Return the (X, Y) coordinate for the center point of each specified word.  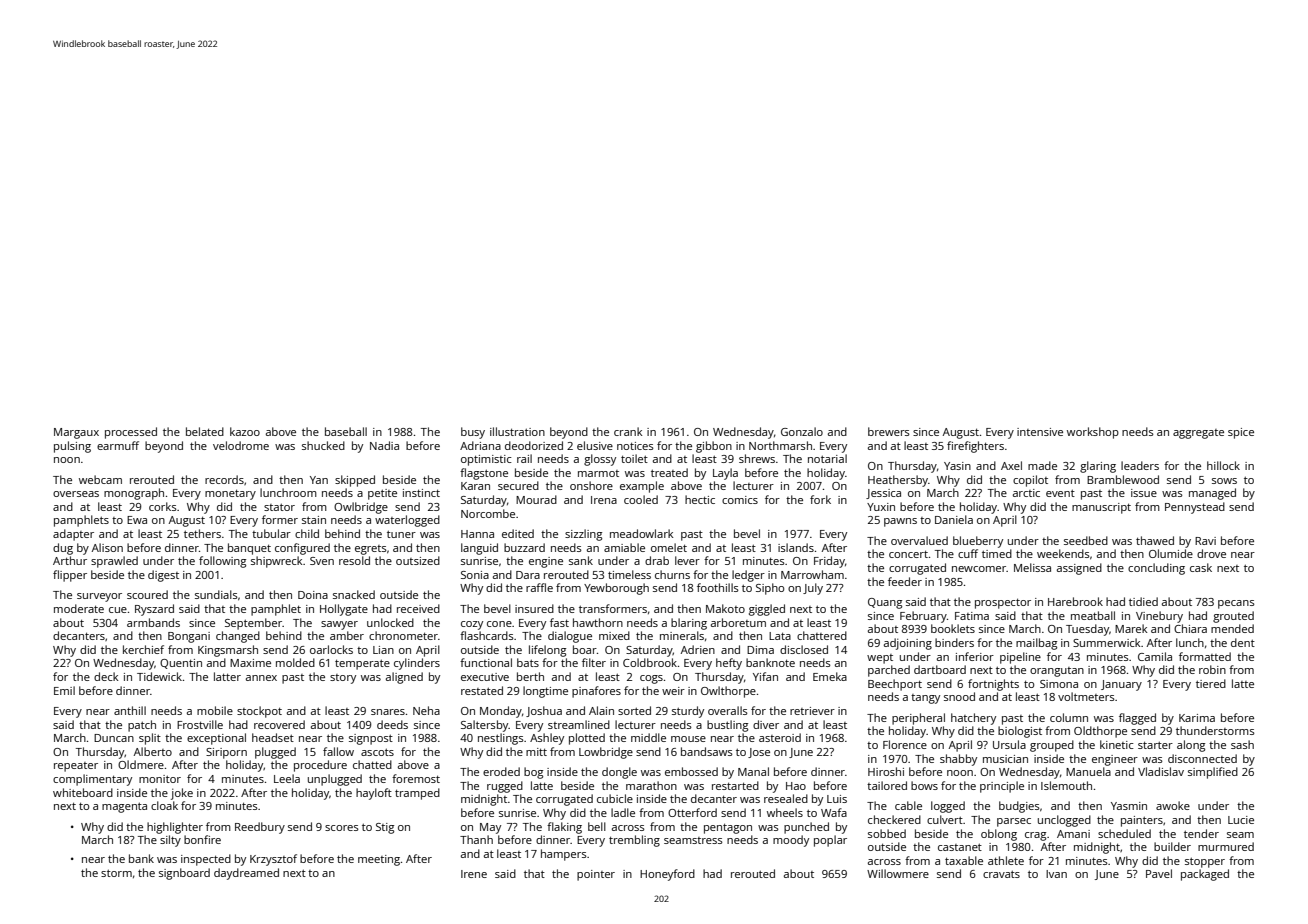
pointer (596, 875)
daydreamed (246, 874)
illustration (517, 431)
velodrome (241, 445)
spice (1241, 433)
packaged (1205, 875)
